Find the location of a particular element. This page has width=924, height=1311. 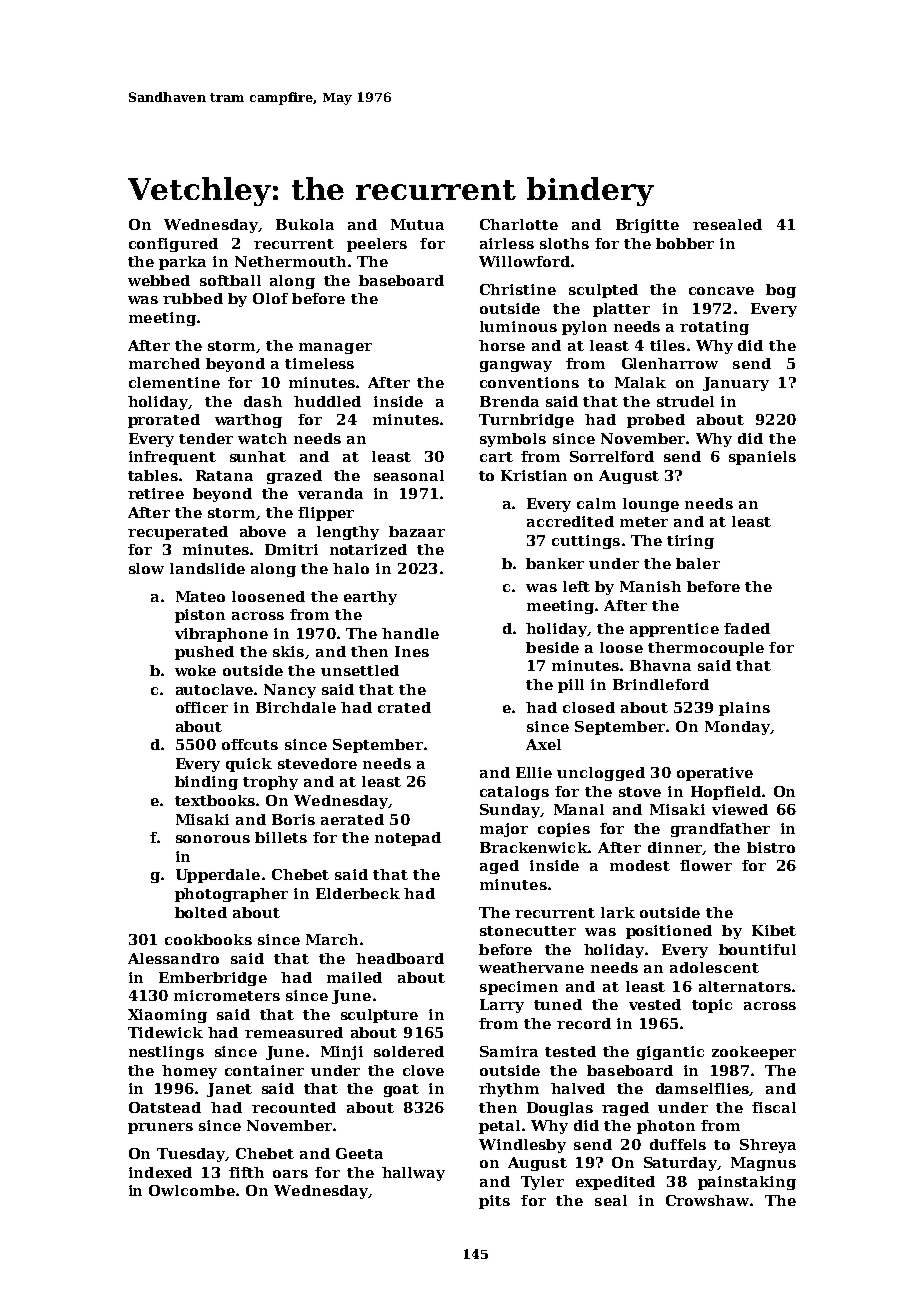

banker is located at coordinates (555, 563).
